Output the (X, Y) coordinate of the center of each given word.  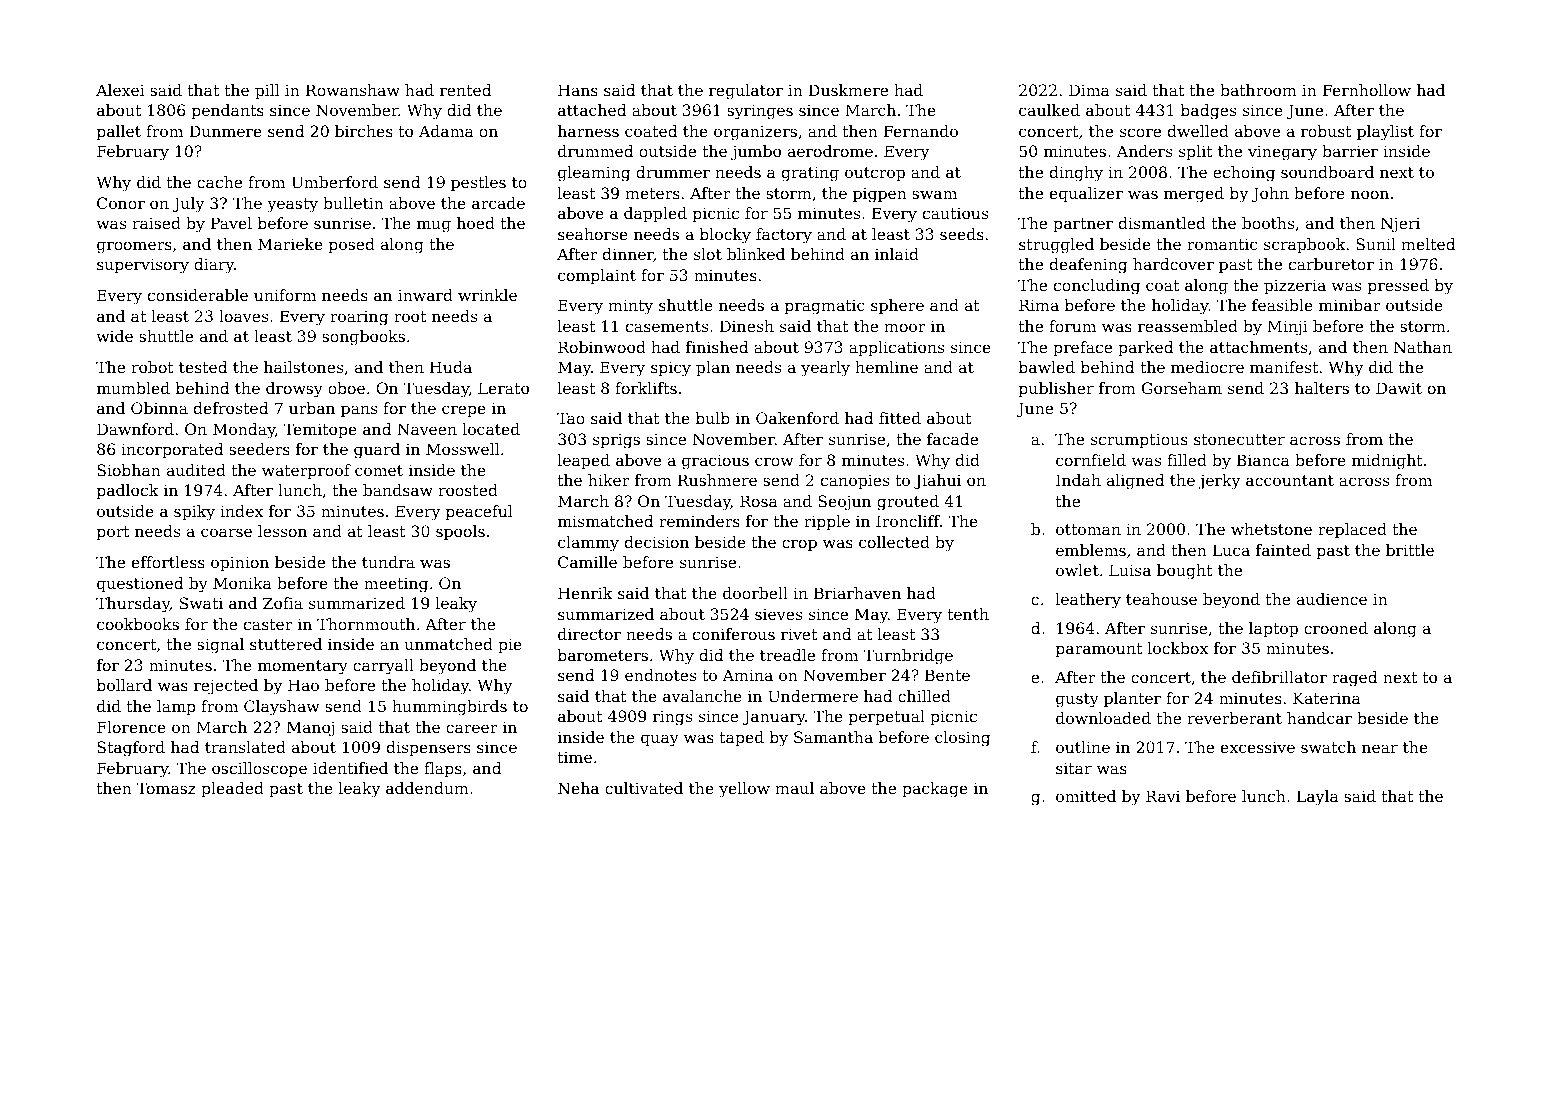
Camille (587, 562)
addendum (427, 788)
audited (196, 470)
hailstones (303, 367)
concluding (1097, 287)
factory (784, 236)
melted (1428, 244)
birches (364, 131)
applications (896, 349)
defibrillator (1279, 677)
